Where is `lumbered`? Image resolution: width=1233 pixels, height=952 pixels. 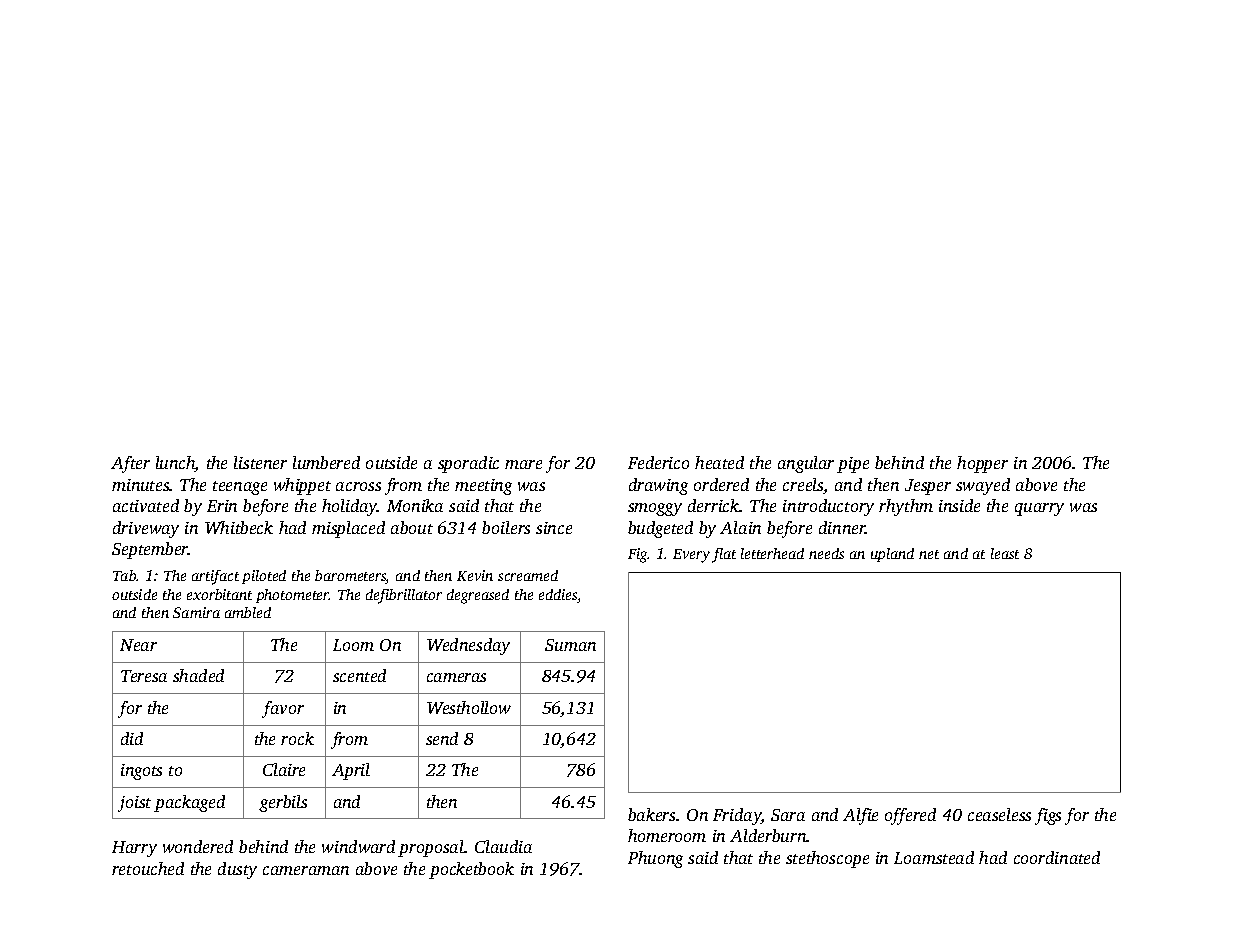 lumbered is located at coordinates (326, 462).
